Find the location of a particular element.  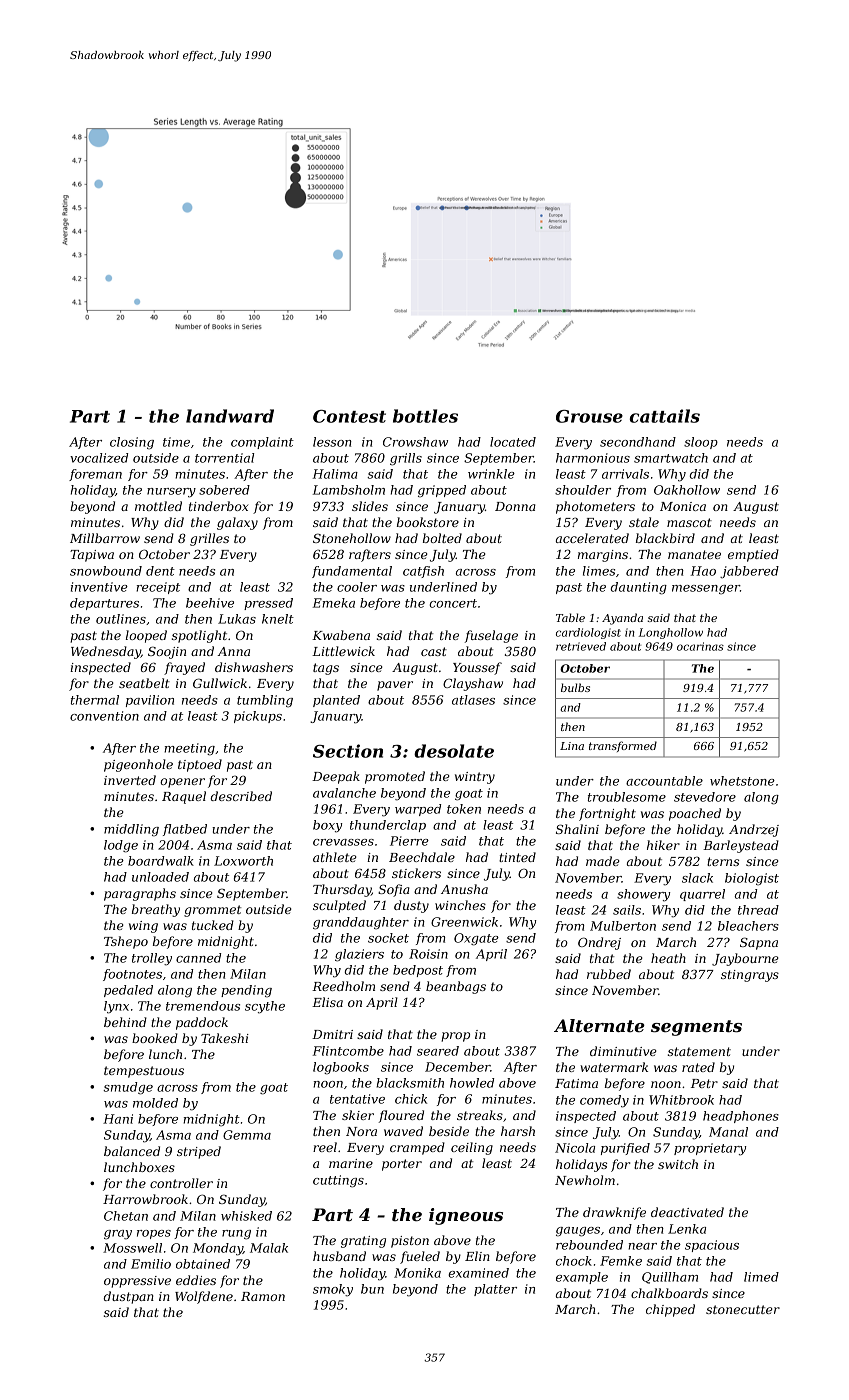

flatbed is located at coordinates (185, 830).
